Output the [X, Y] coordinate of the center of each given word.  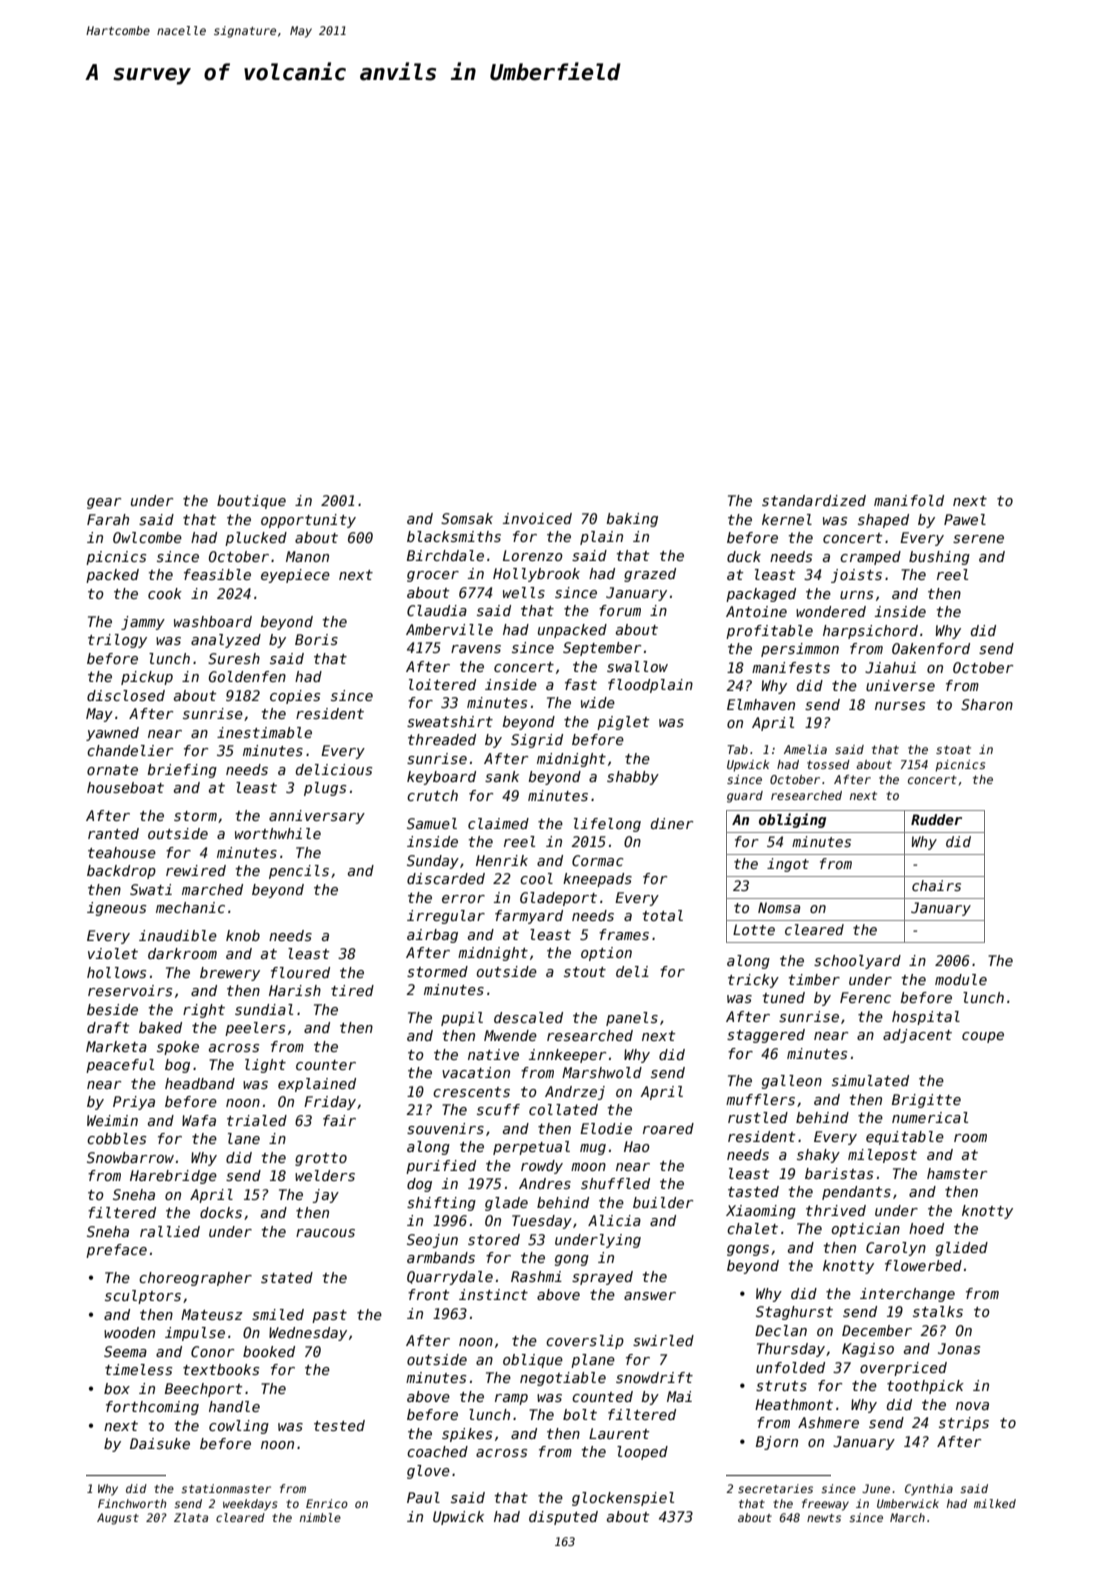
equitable [905, 1138]
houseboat [125, 787]
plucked [256, 539]
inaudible [178, 935]
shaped [883, 521]
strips [964, 1424]
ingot [788, 865]
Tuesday [542, 1222]
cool [536, 878]
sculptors [143, 1297]
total [663, 915]
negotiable [563, 1379]
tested [339, 1425]
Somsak [467, 518]
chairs [936, 885]
